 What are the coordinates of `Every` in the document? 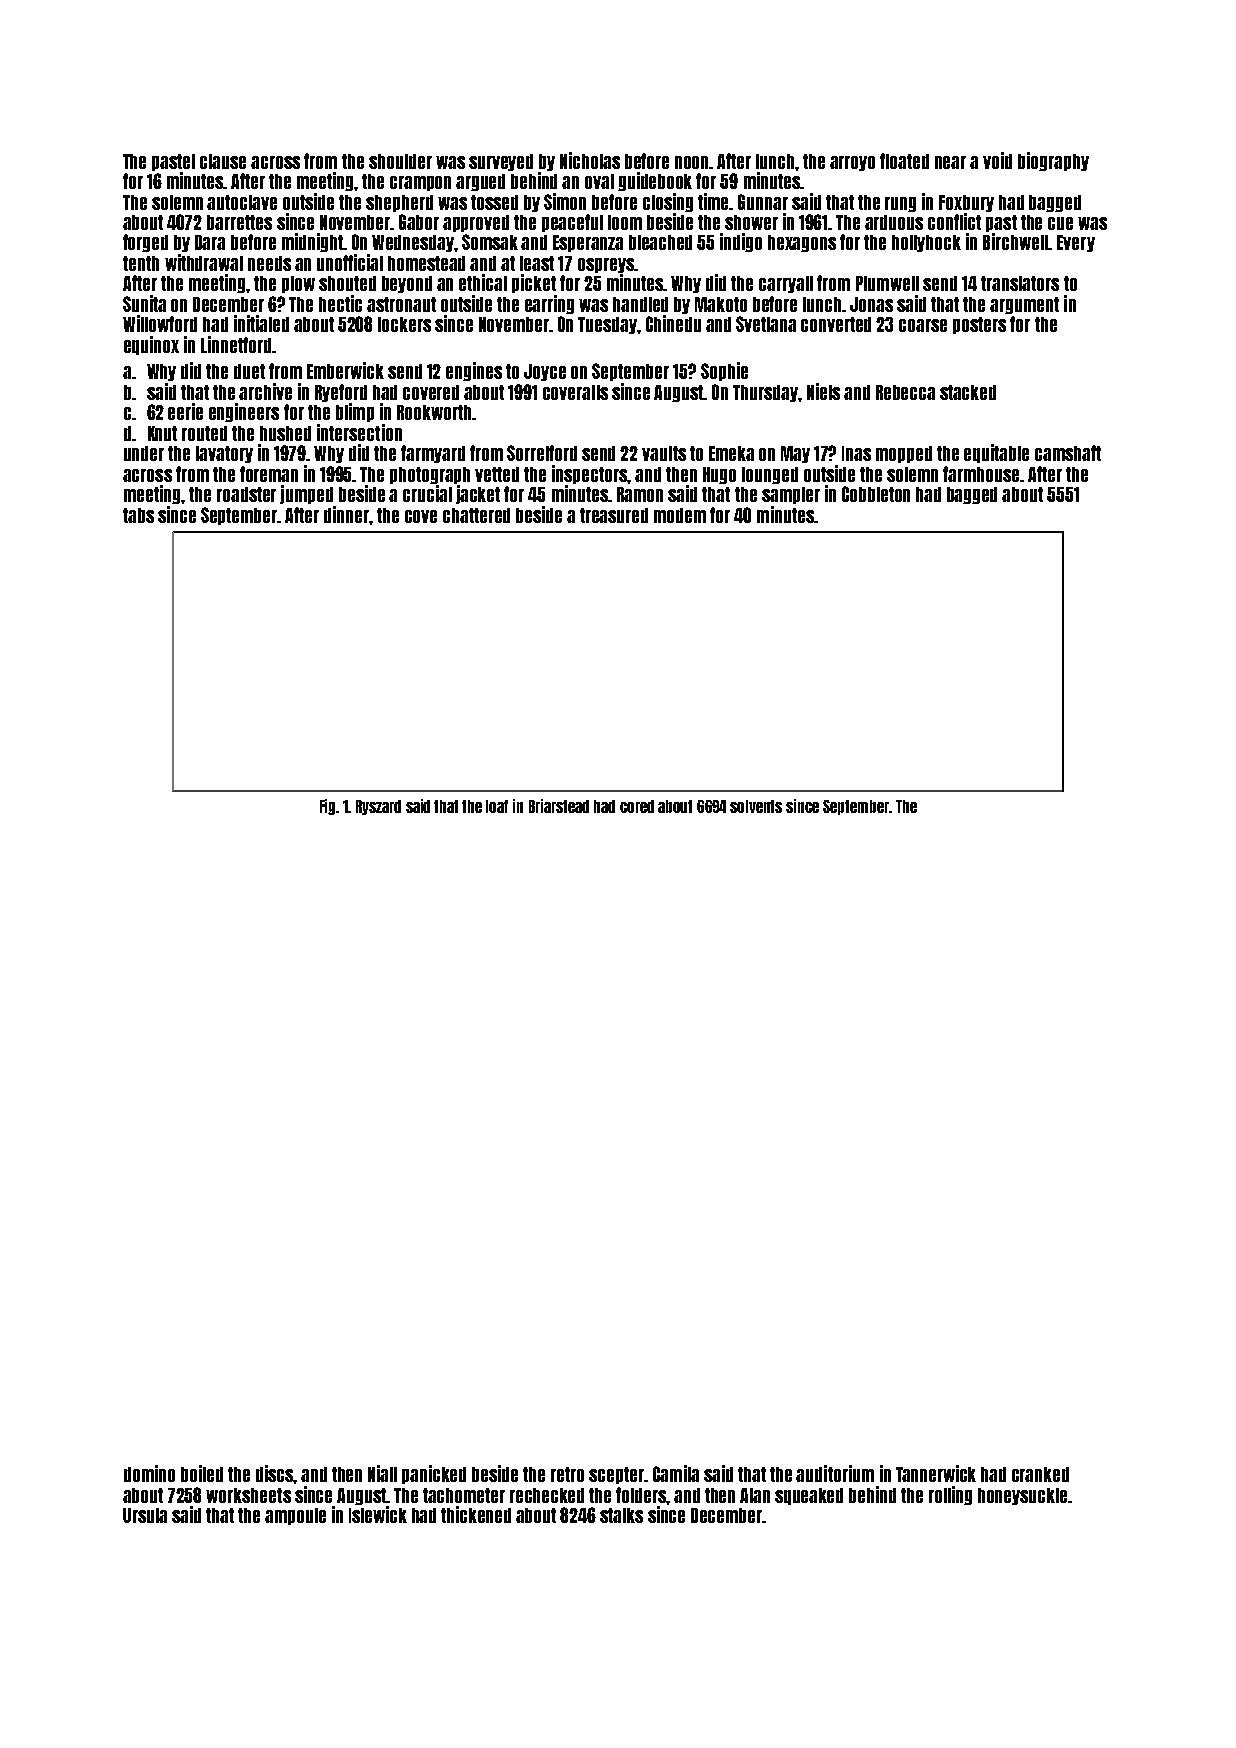 It's located at (1076, 243).
